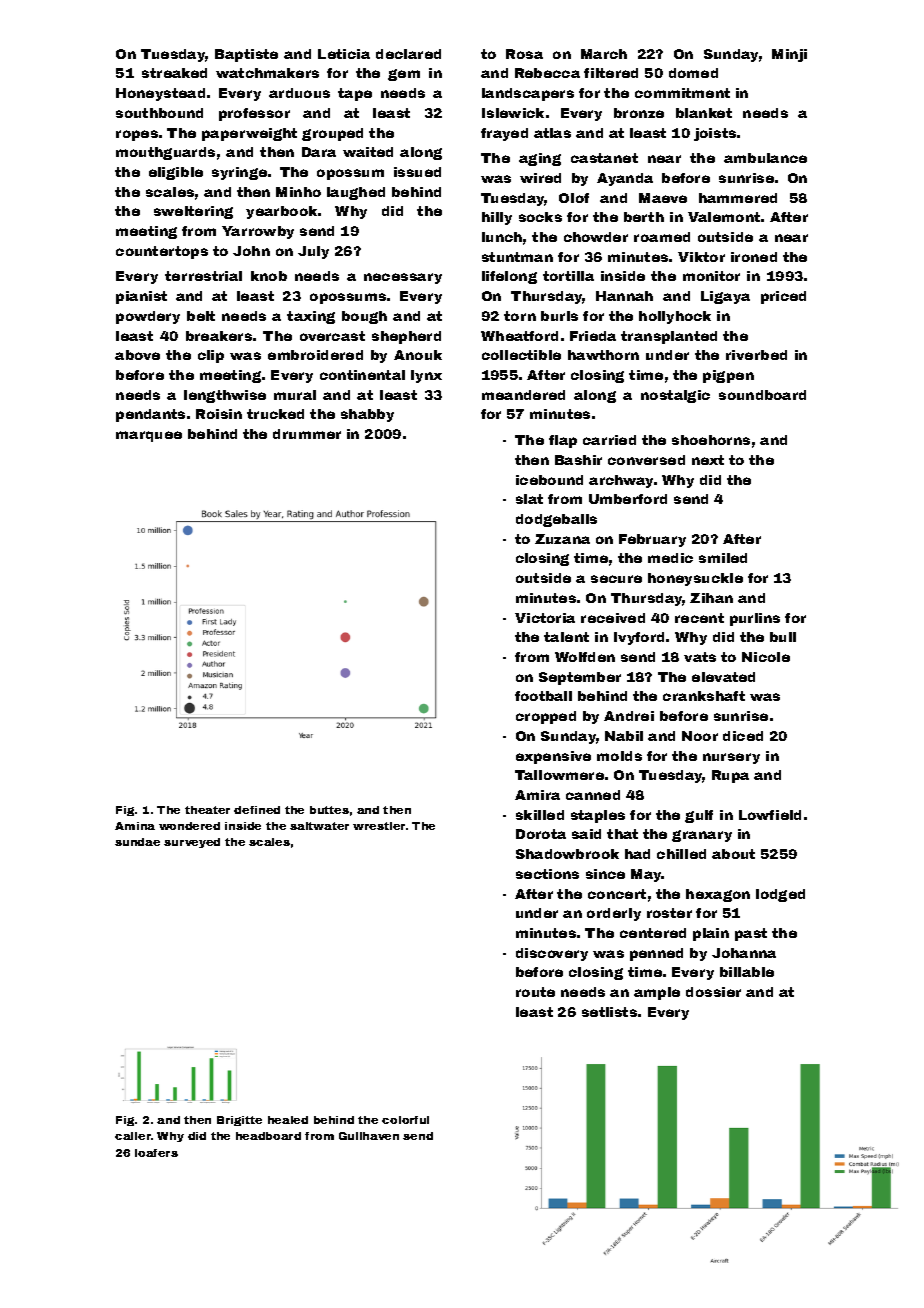  What do you see at coordinates (540, 217) in the screenshot?
I see `socks` at bounding box center [540, 217].
